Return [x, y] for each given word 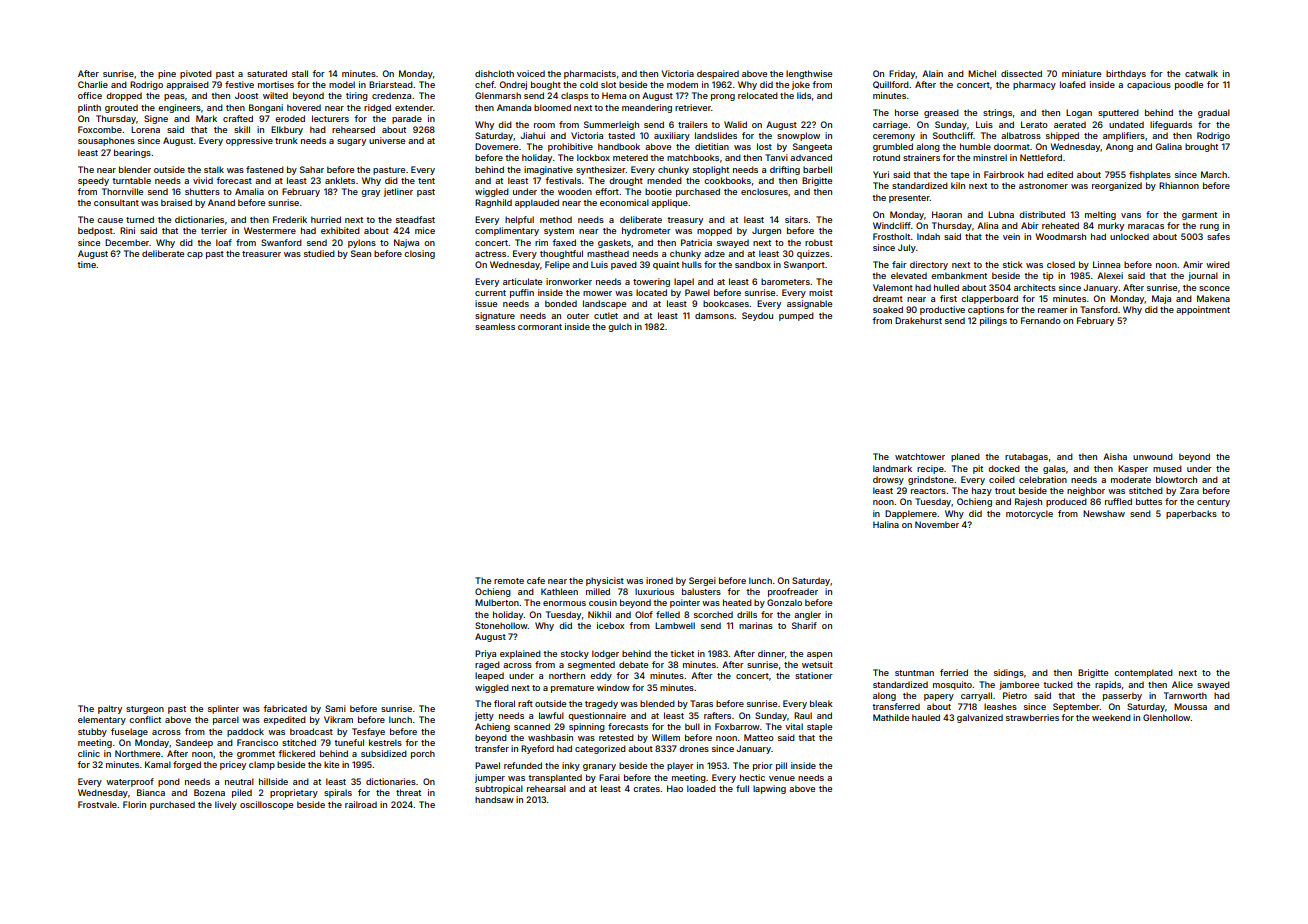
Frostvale [97, 804]
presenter [909, 199]
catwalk [1201, 73]
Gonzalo [784, 602]
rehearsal [546, 788]
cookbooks [727, 180]
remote [509, 581]
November [937, 524]
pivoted [196, 74]
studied [319, 253]
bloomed [552, 107]
